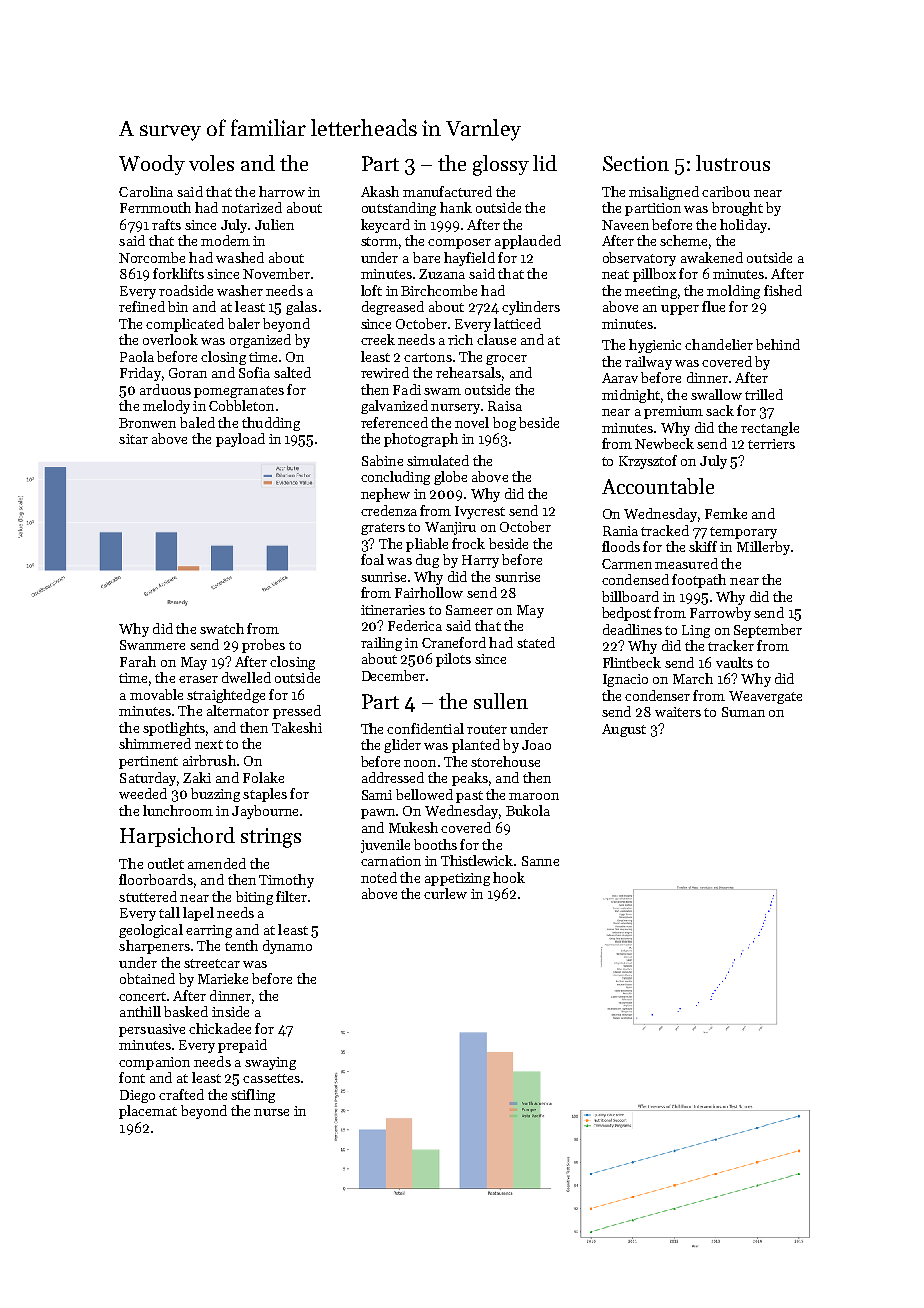  Describe the element at coordinates (148, 1112) in the screenshot. I see `placemat` at that location.
